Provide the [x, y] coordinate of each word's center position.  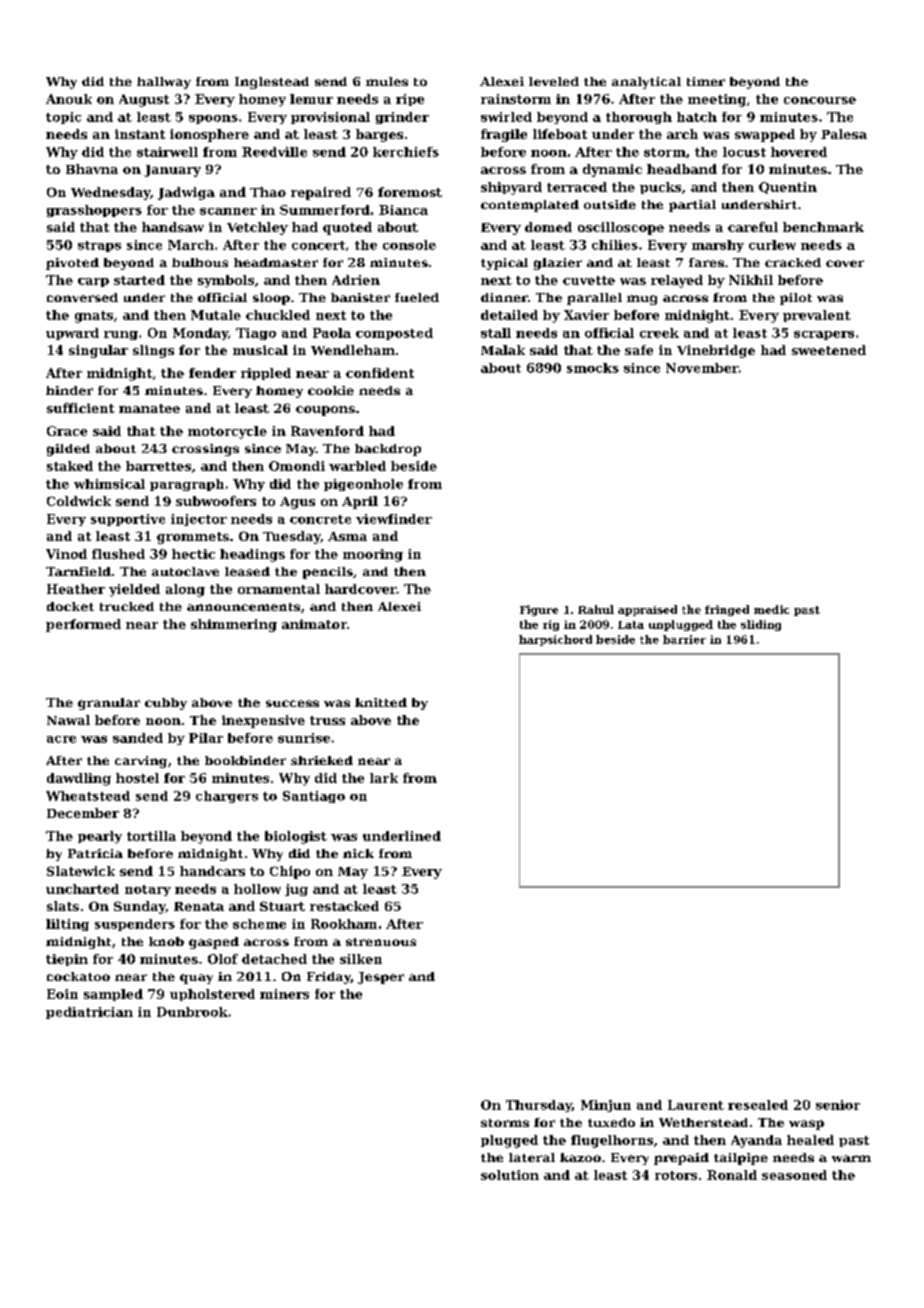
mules [387, 81]
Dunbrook [192, 1012]
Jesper [381, 978]
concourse [820, 100]
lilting [67, 925]
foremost [410, 192]
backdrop [388, 450]
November [702, 368]
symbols [226, 281]
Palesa [844, 134]
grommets [193, 538]
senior [838, 1105]
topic [63, 118]
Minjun [606, 1106]
